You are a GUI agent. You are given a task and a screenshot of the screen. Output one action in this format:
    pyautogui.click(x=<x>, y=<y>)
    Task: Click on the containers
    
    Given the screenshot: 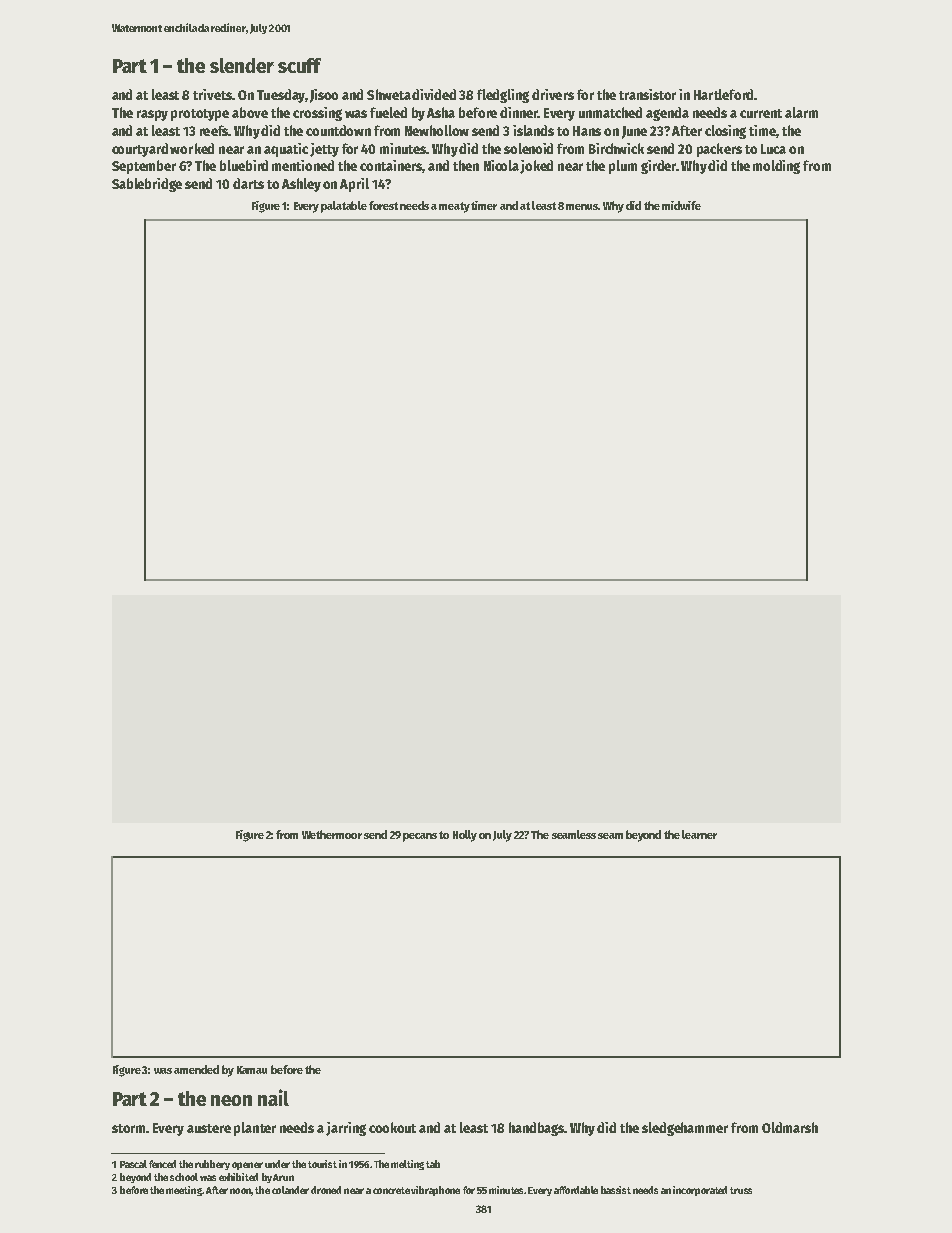 What is the action you would take?
    pyautogui.click(x=391, y=165)
